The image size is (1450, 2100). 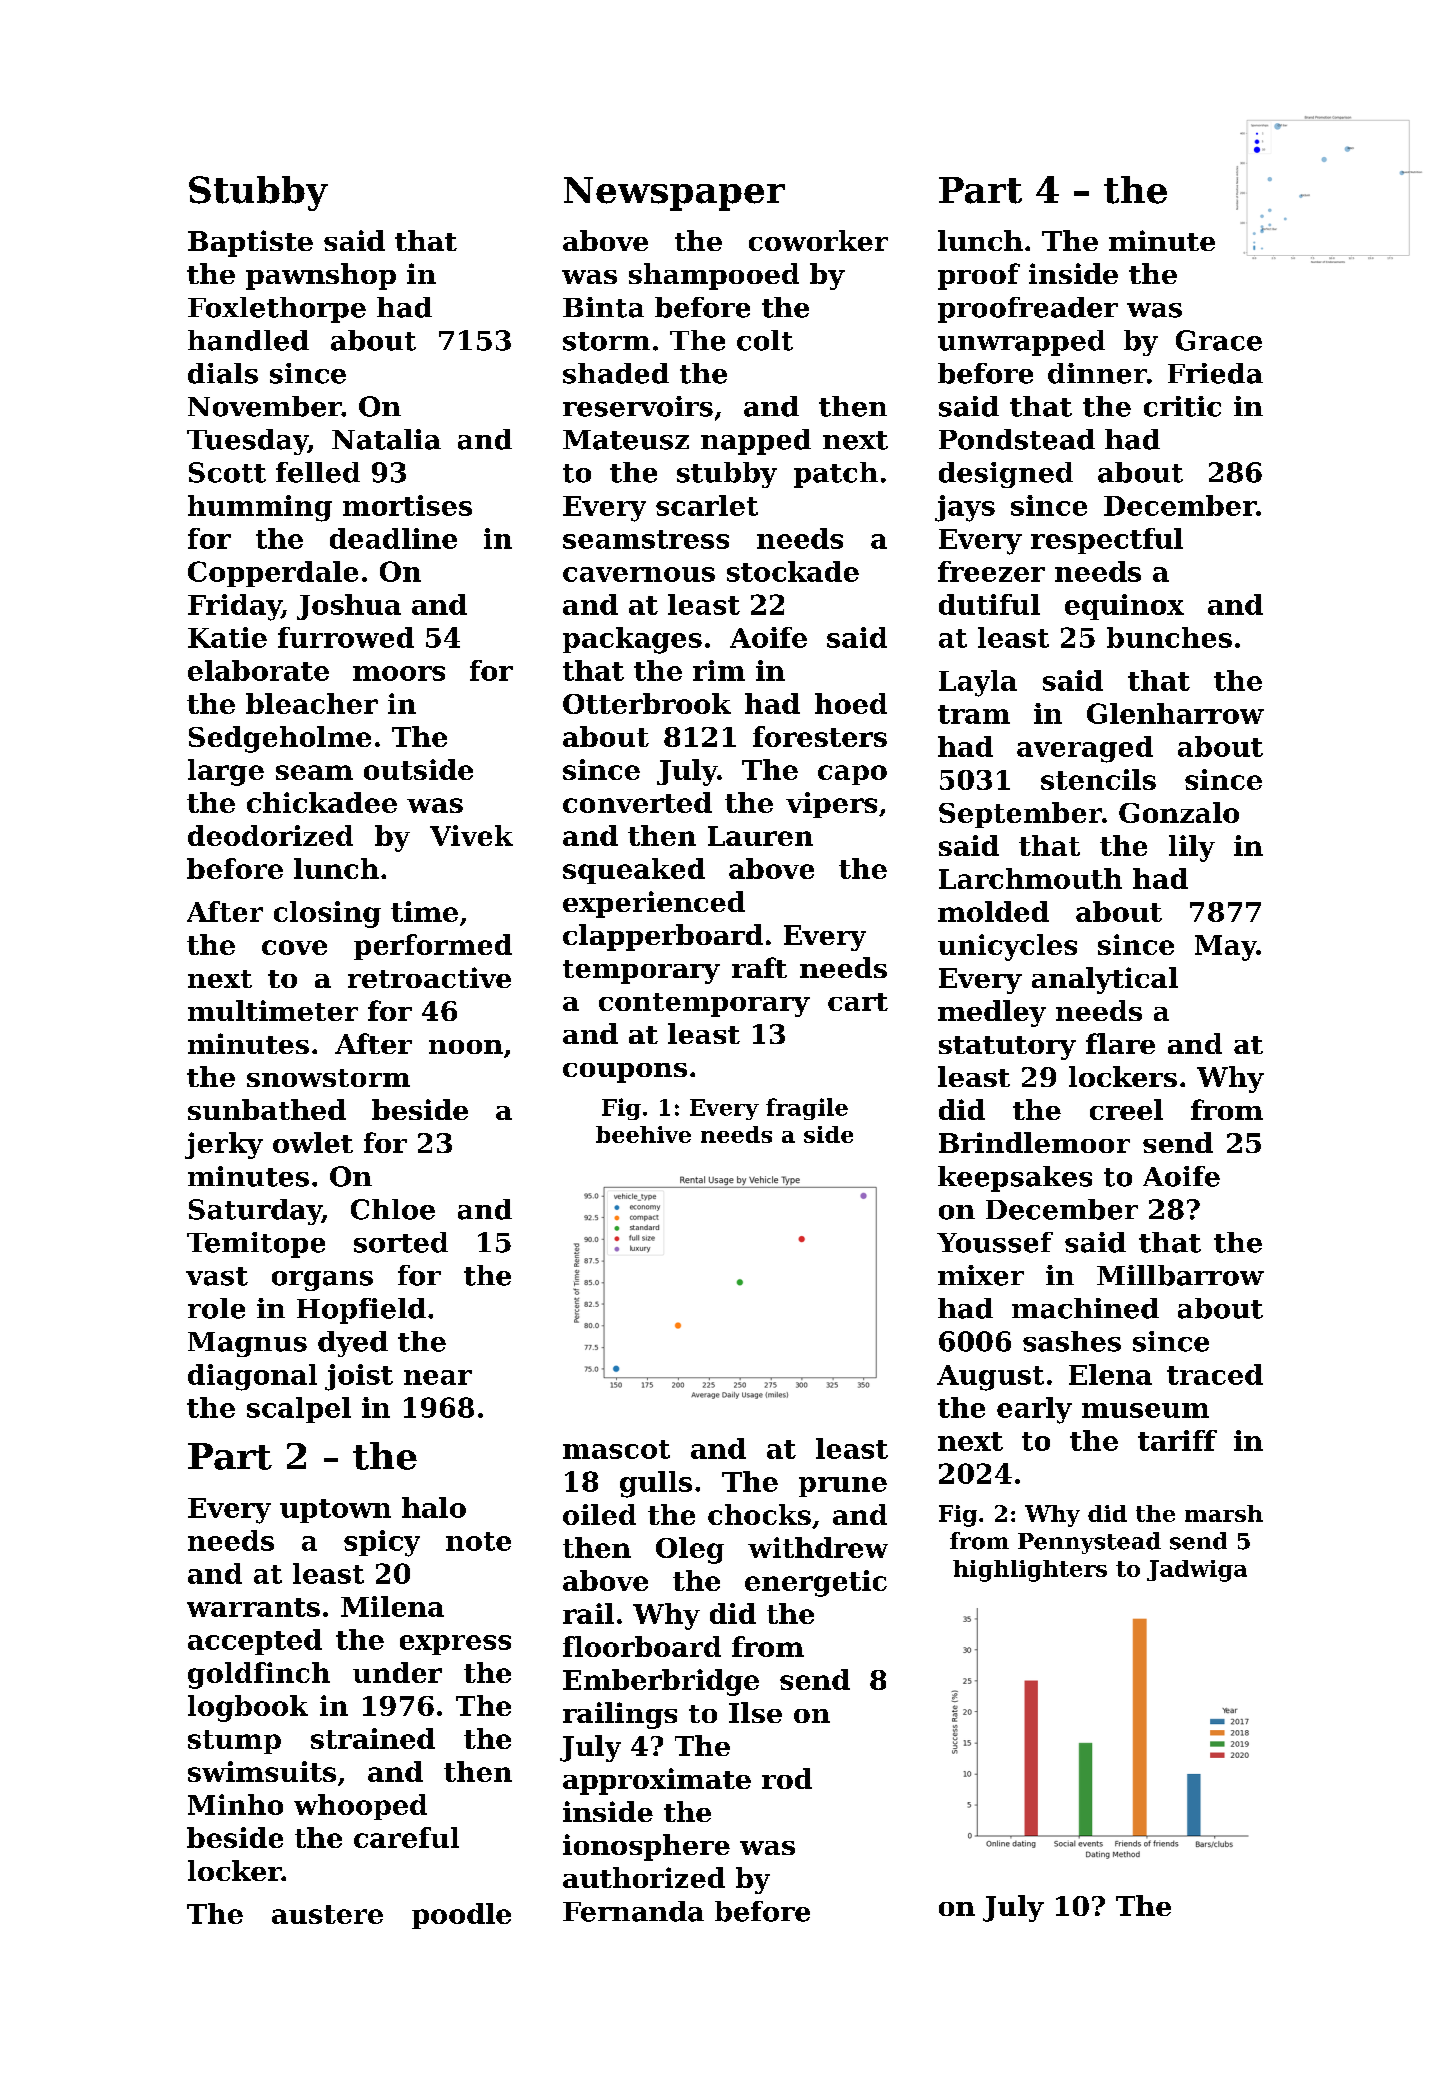 I want to click on dials, so click(x=223, y=373).
